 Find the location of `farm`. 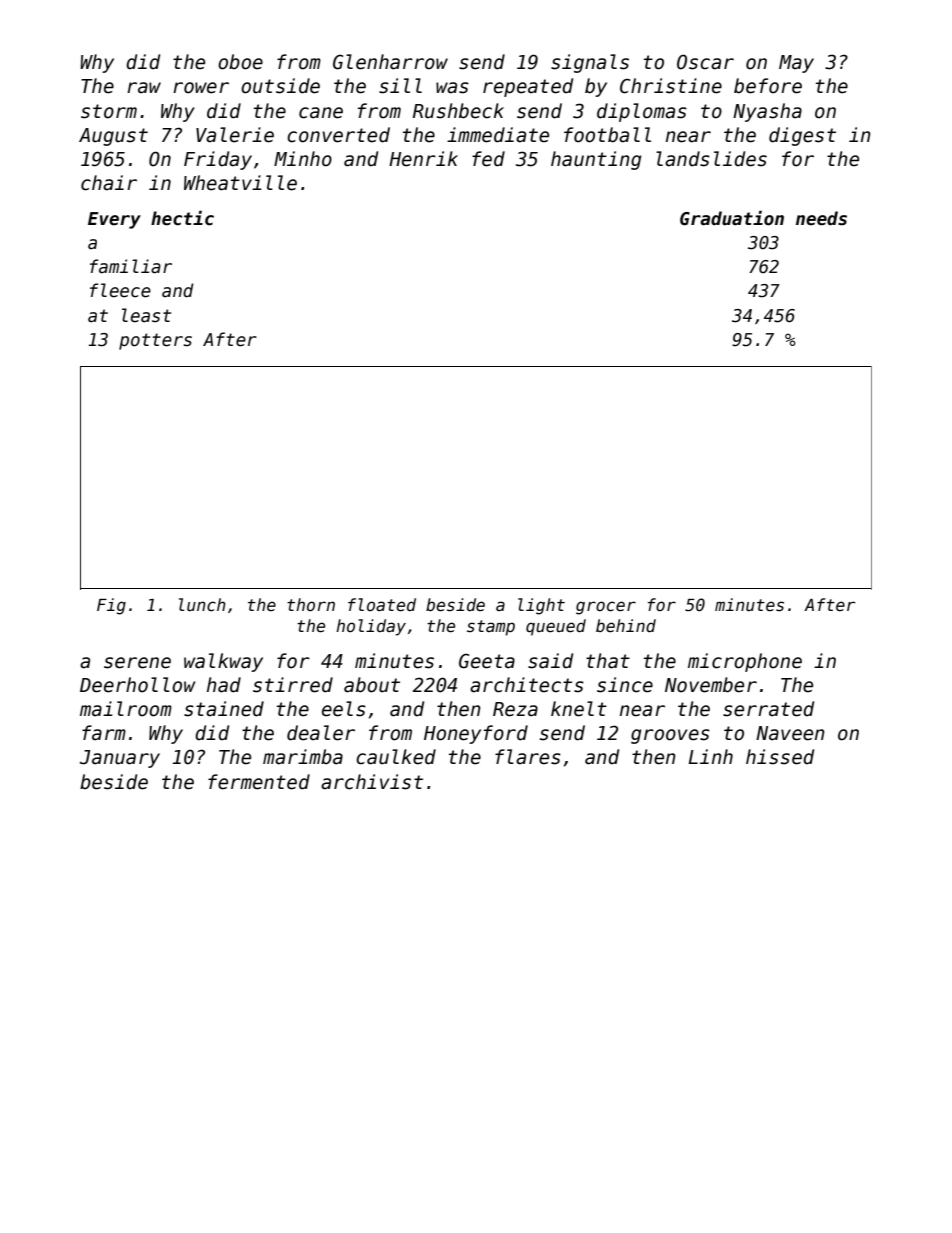

farm is located at coordinates (104, 733).
